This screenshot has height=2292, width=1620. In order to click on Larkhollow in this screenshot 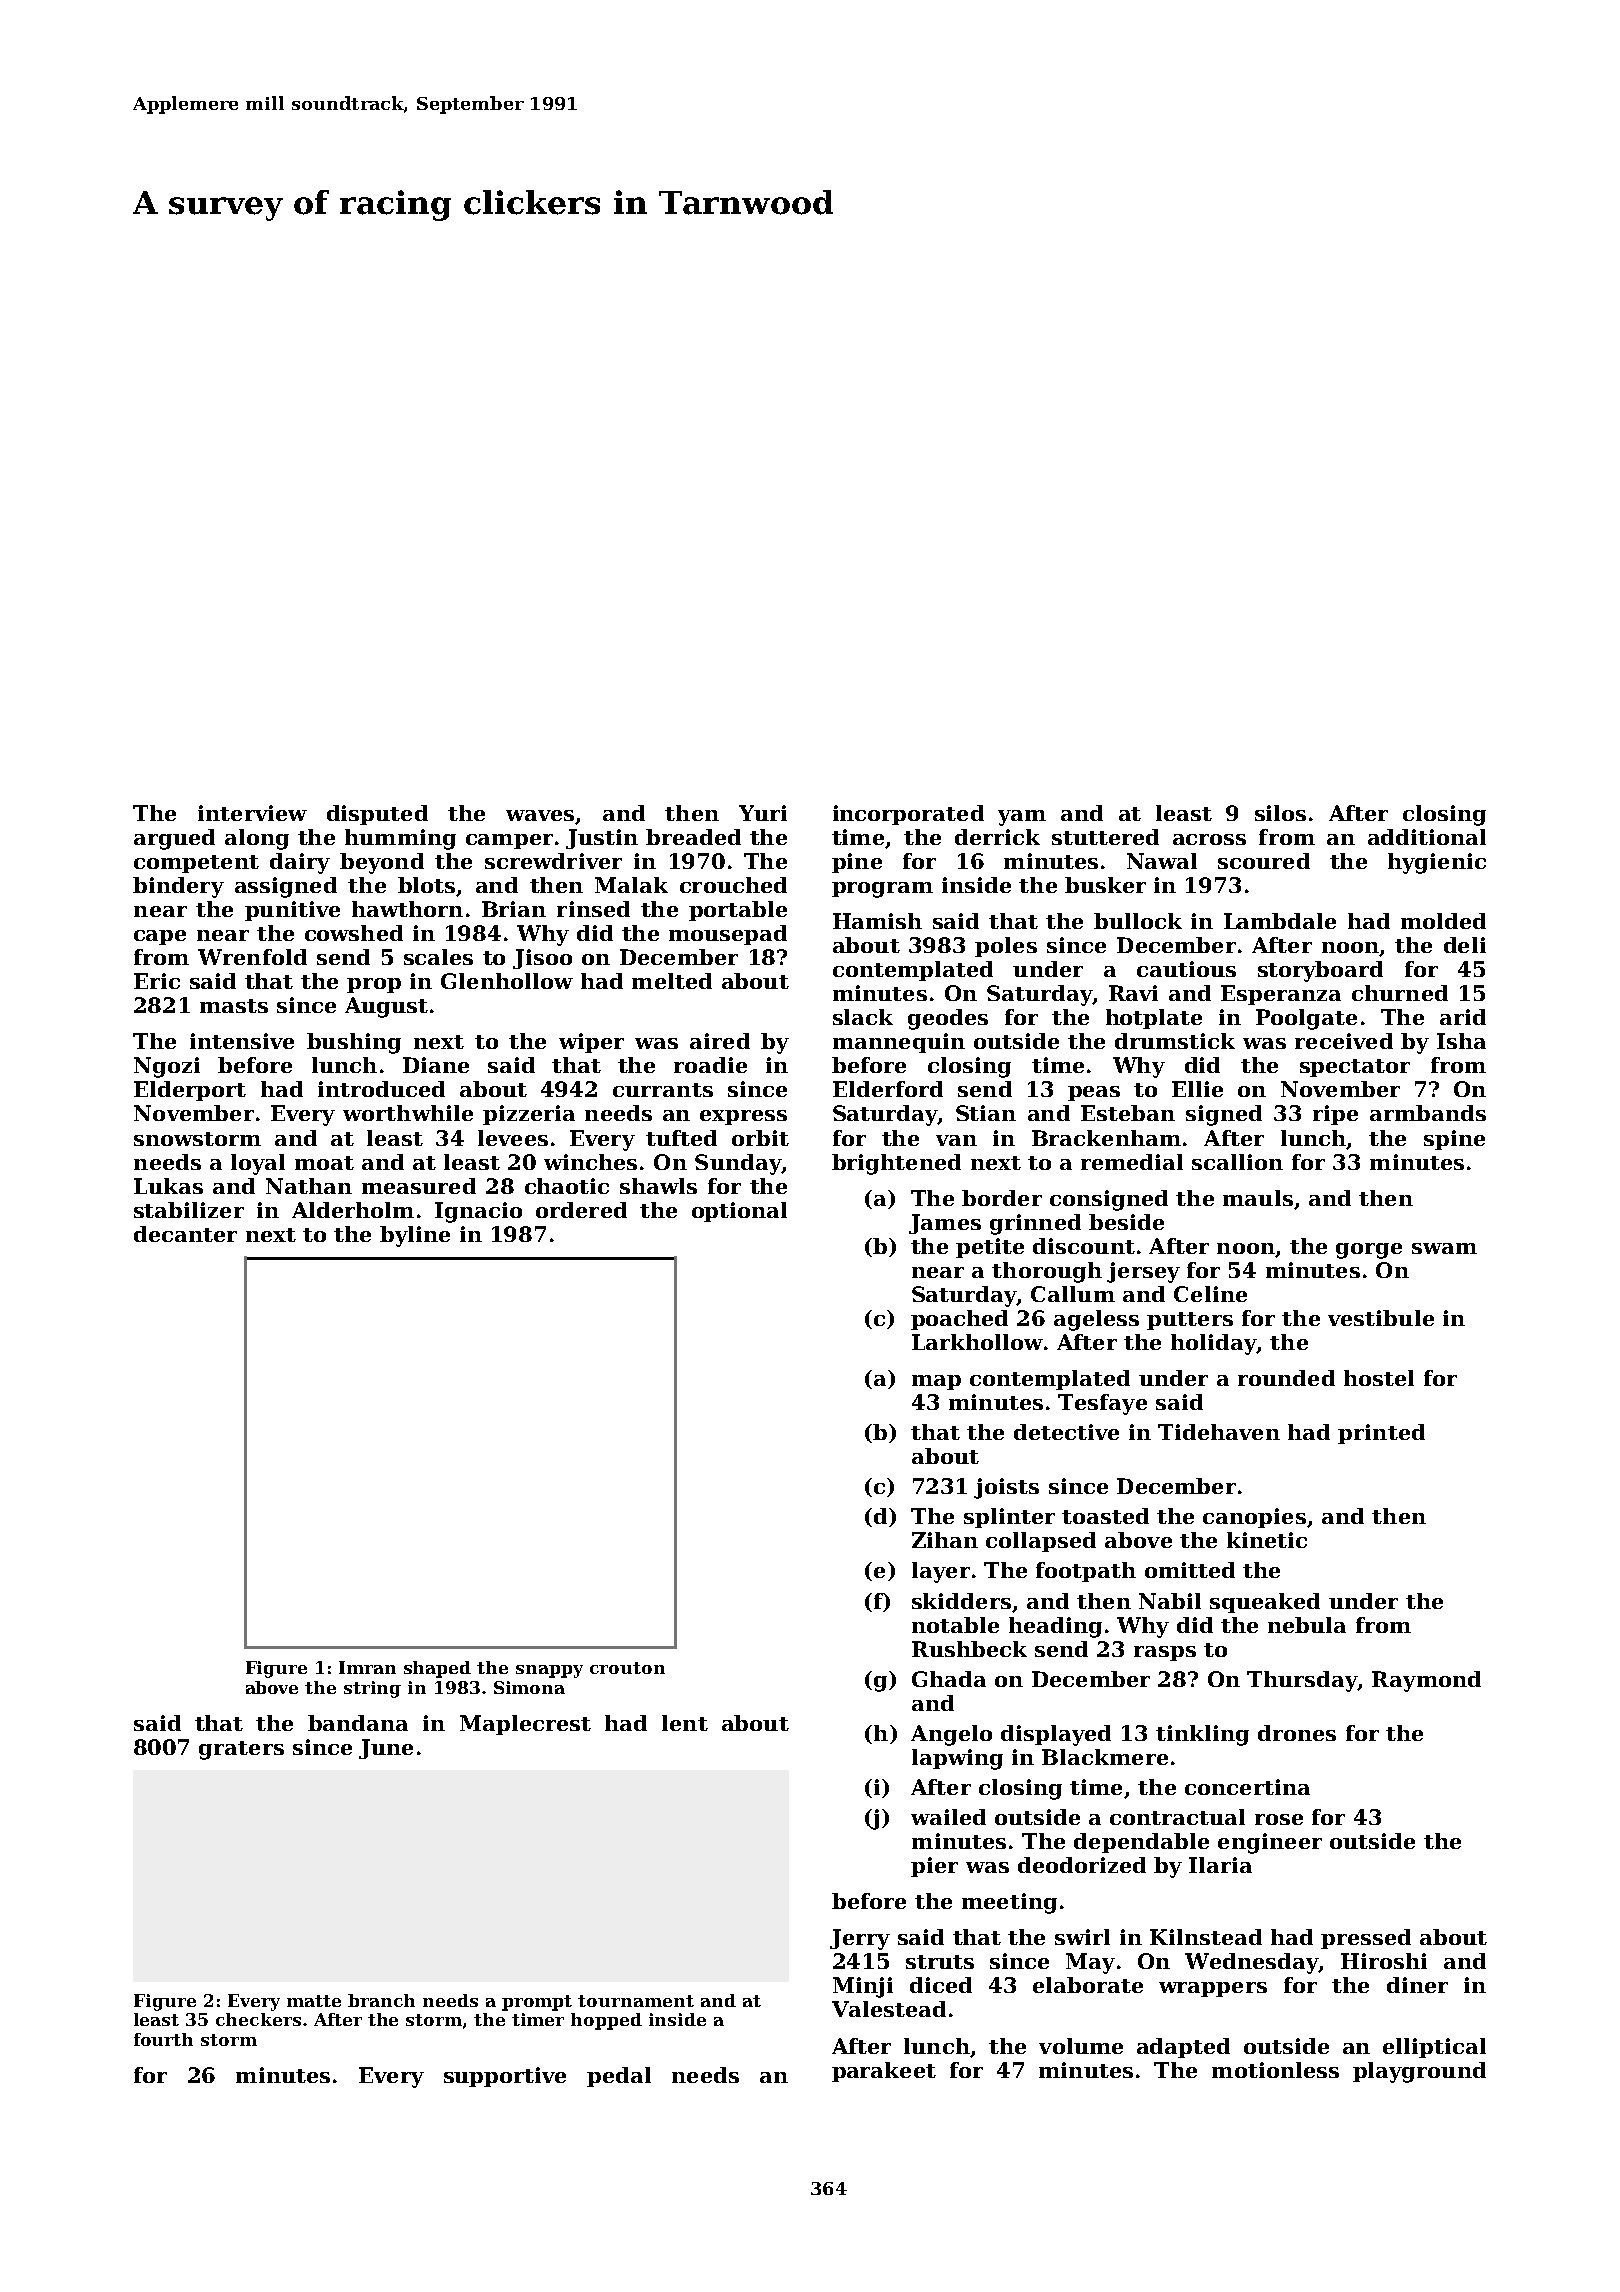, I will do `click(977, 1342)`.
